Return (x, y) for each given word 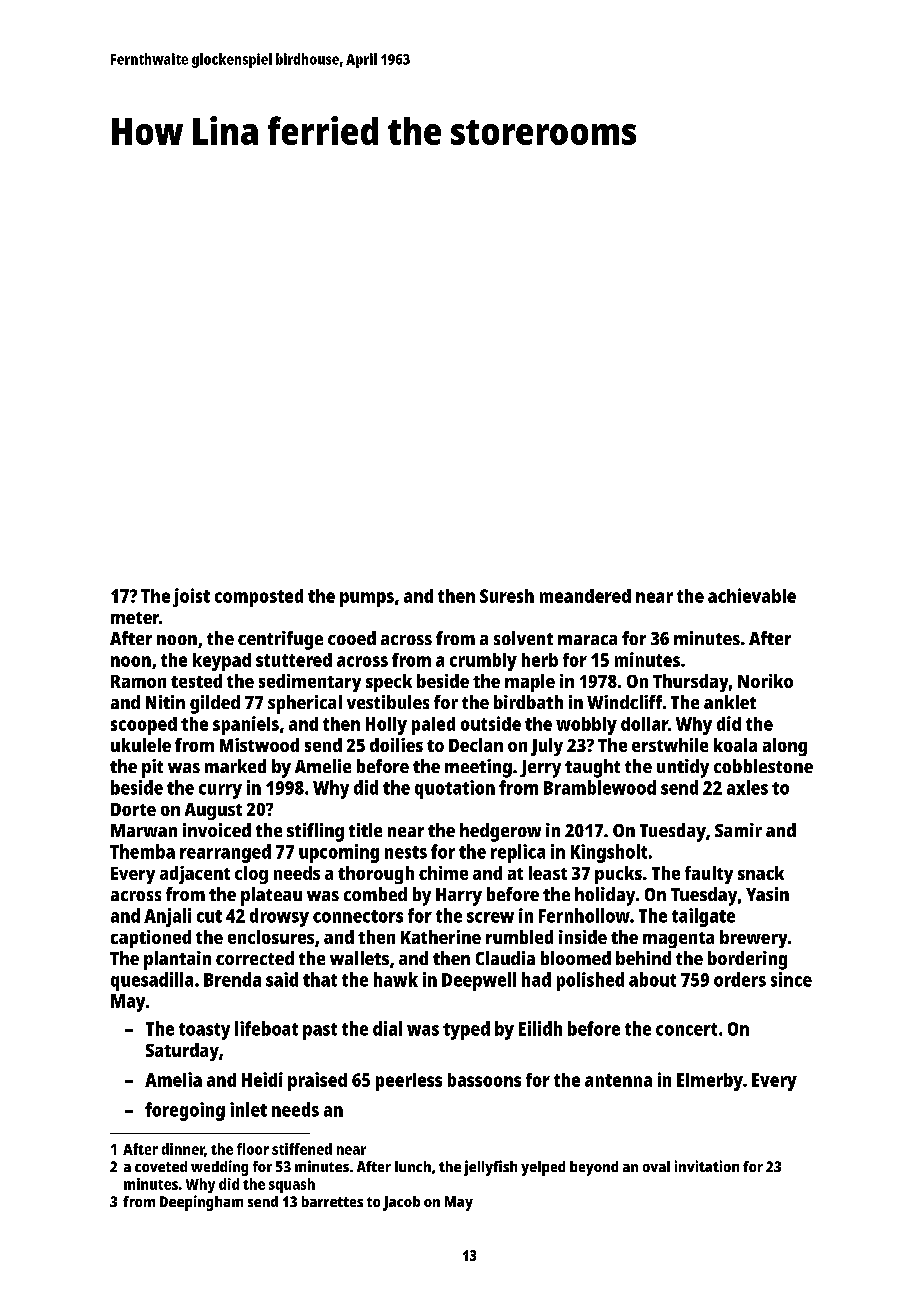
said (282, 979)
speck (389, 683)
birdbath (528, 702)
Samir (738, 830)
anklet (730, 702)
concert (686, 1029)
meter (135, 618)
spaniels (246, 725)
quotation (455, 789)
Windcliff (624, 702)
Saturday (182, 1052)
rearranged (225, 853)
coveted (161, 1166)
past (320, 1031)
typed (466, 1030)
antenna (618, 1080)
